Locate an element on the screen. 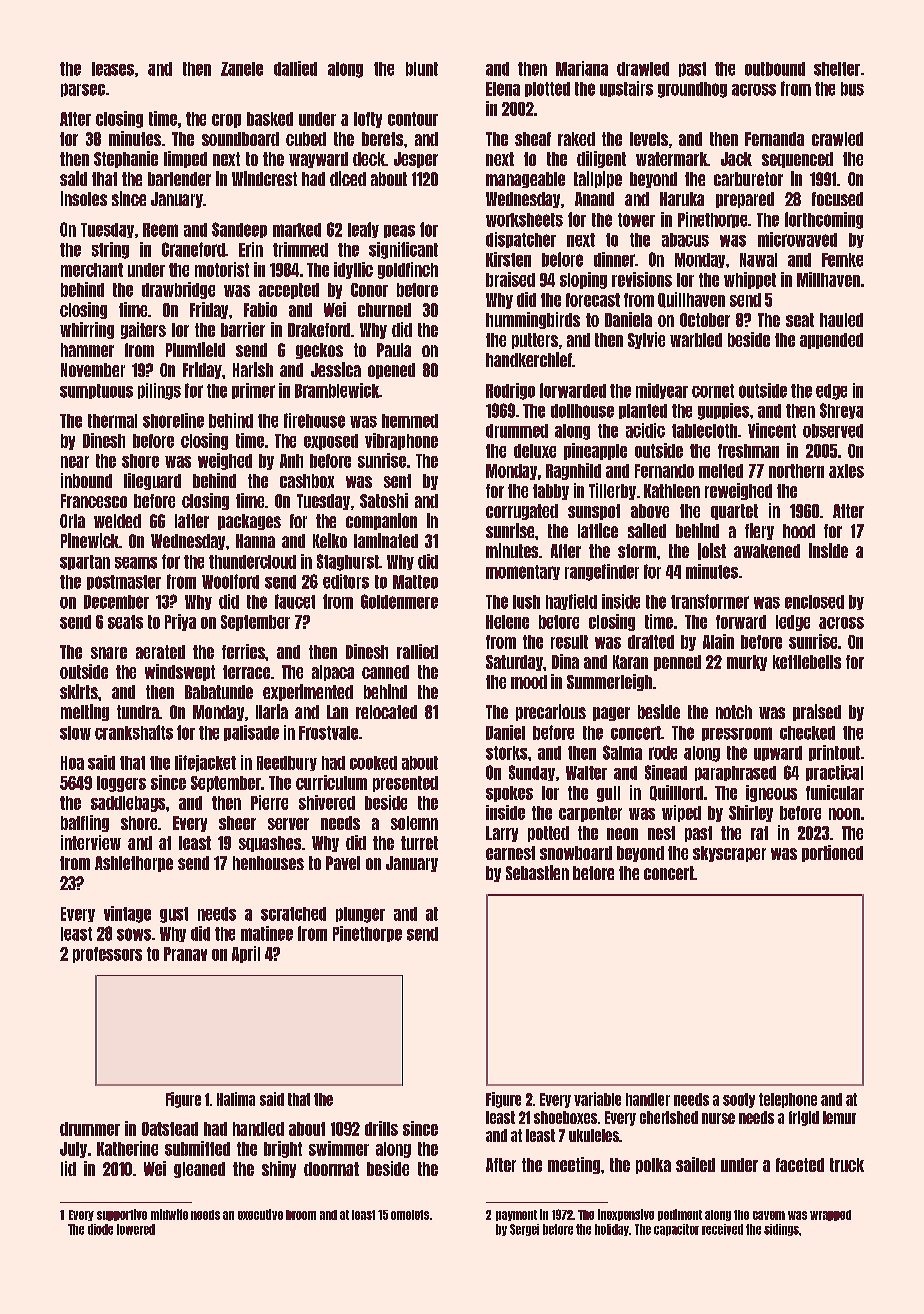  henhouses is located at coordinates (268, 863).
